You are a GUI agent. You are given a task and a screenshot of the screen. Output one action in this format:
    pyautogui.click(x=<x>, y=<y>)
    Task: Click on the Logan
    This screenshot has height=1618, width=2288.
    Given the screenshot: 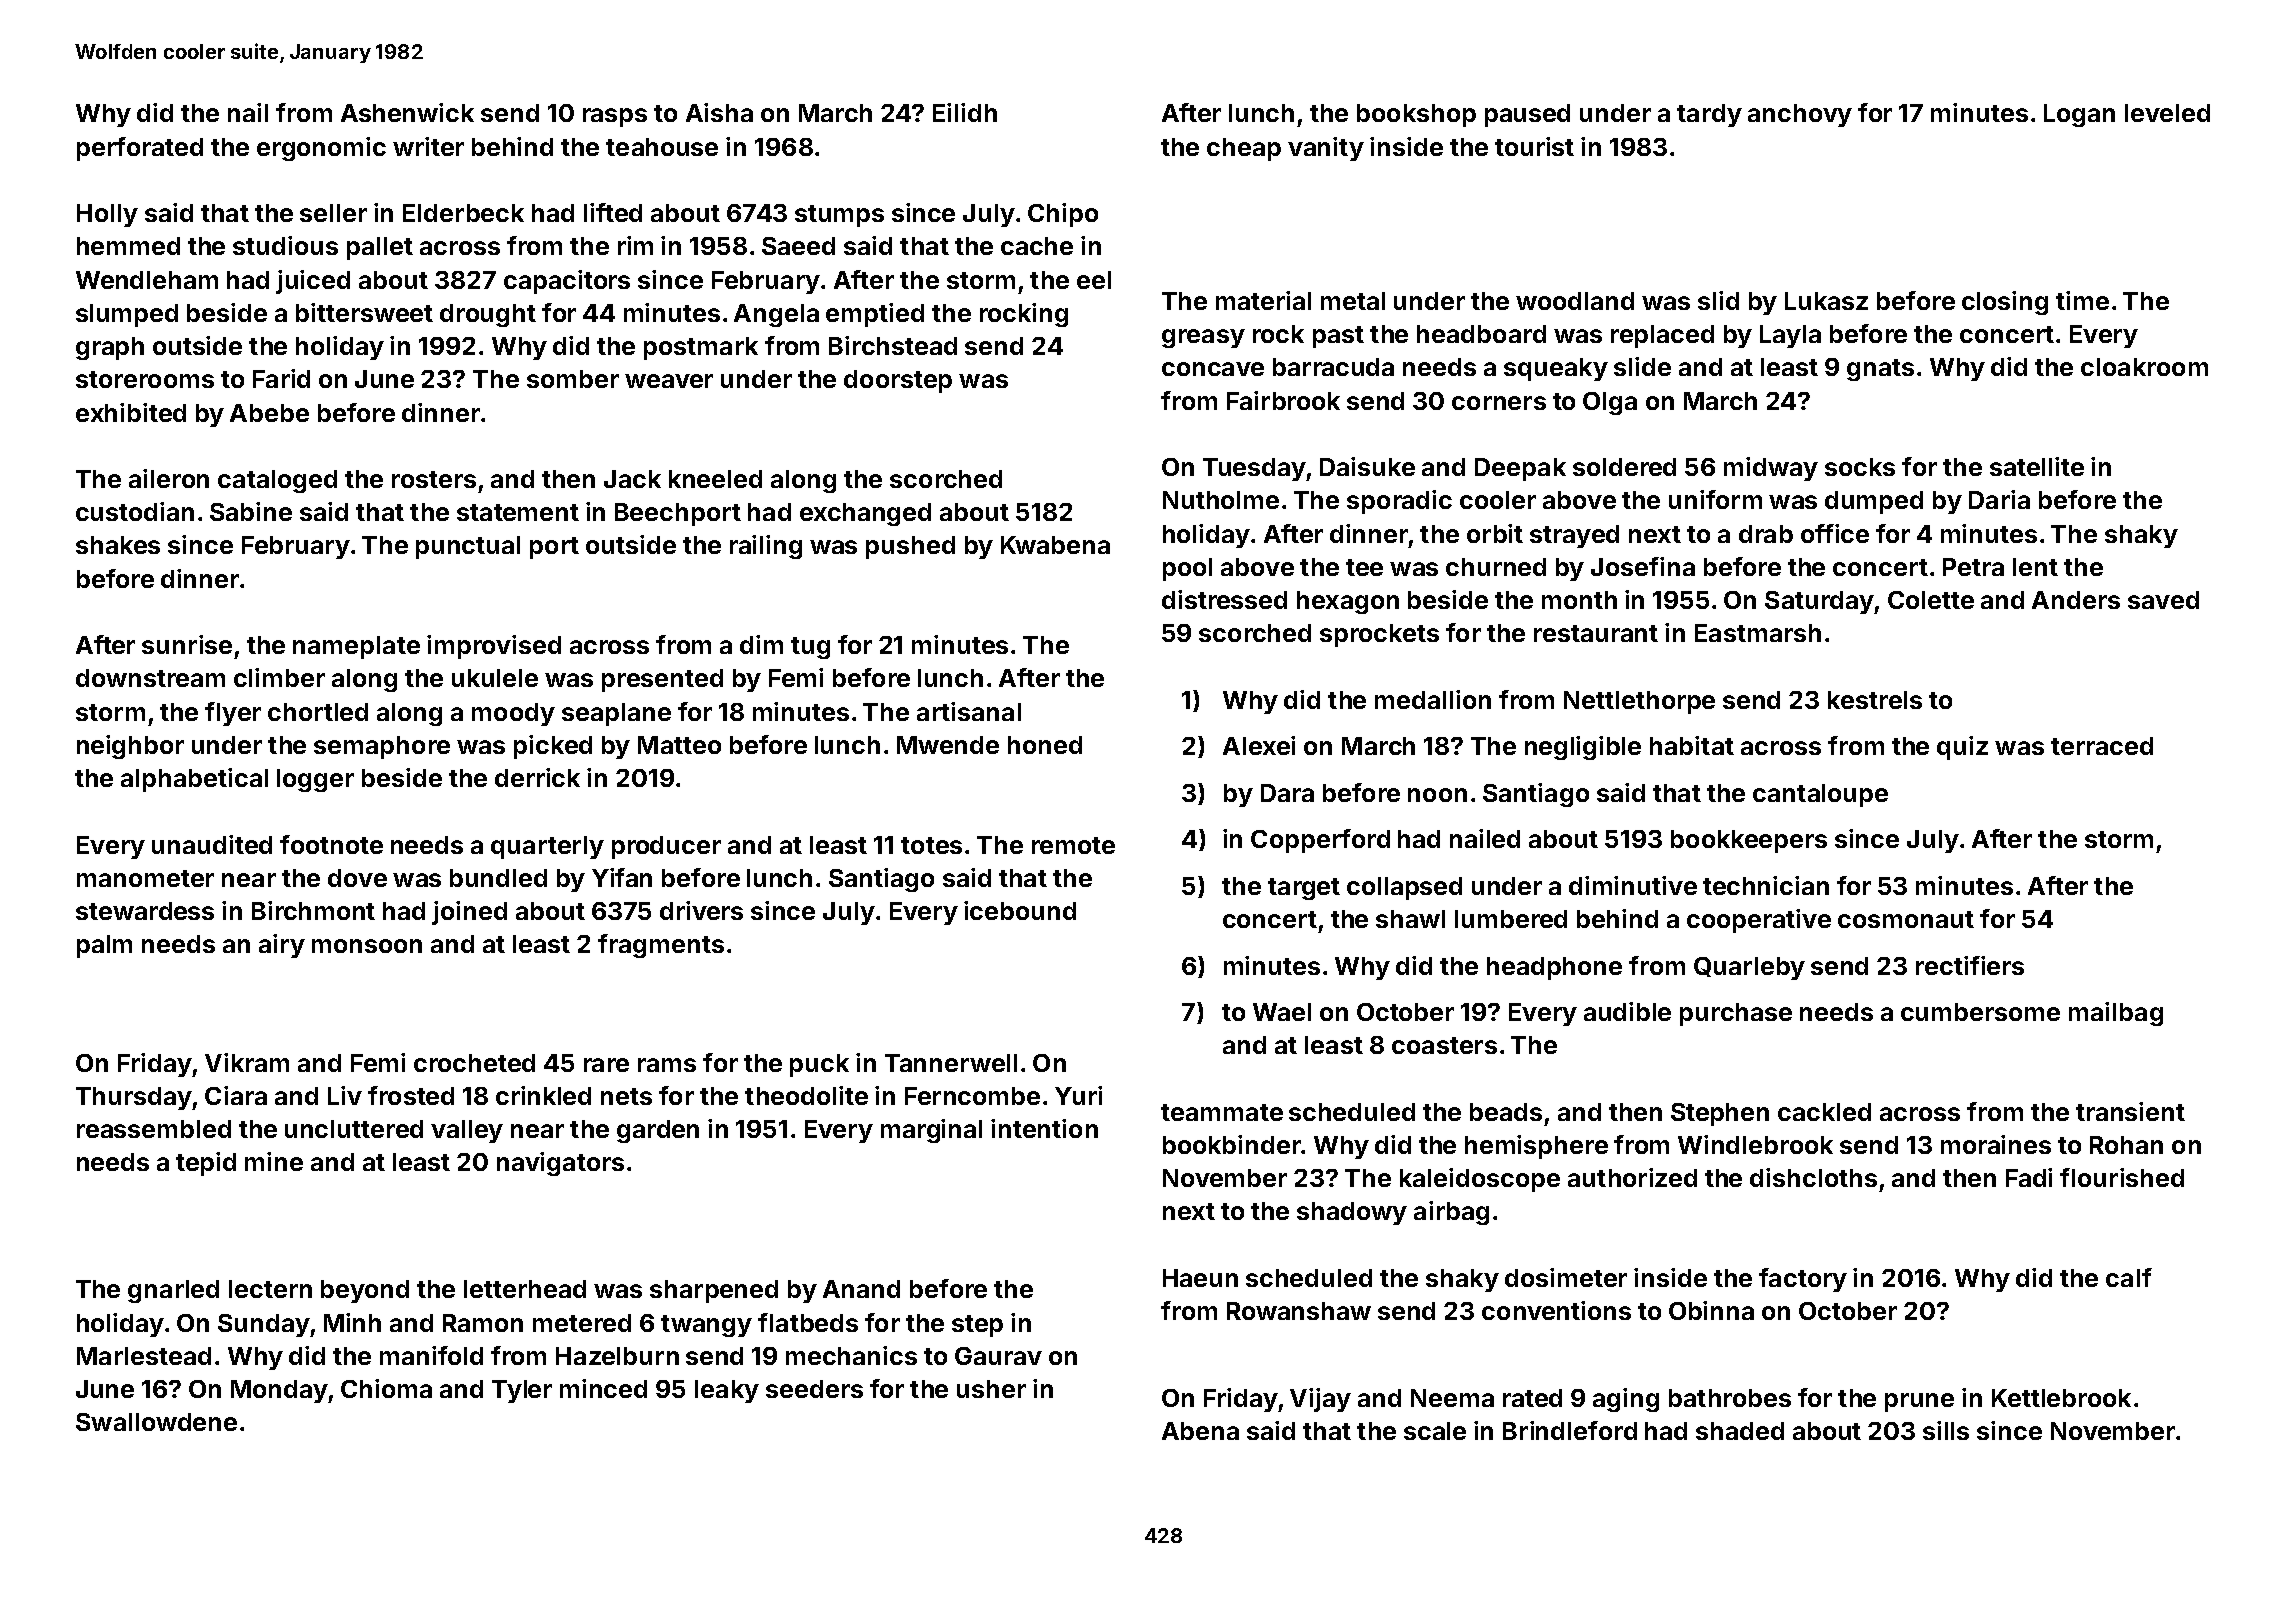 What is the action you would take?
    pyautogui.click(x=2079, y=115)
